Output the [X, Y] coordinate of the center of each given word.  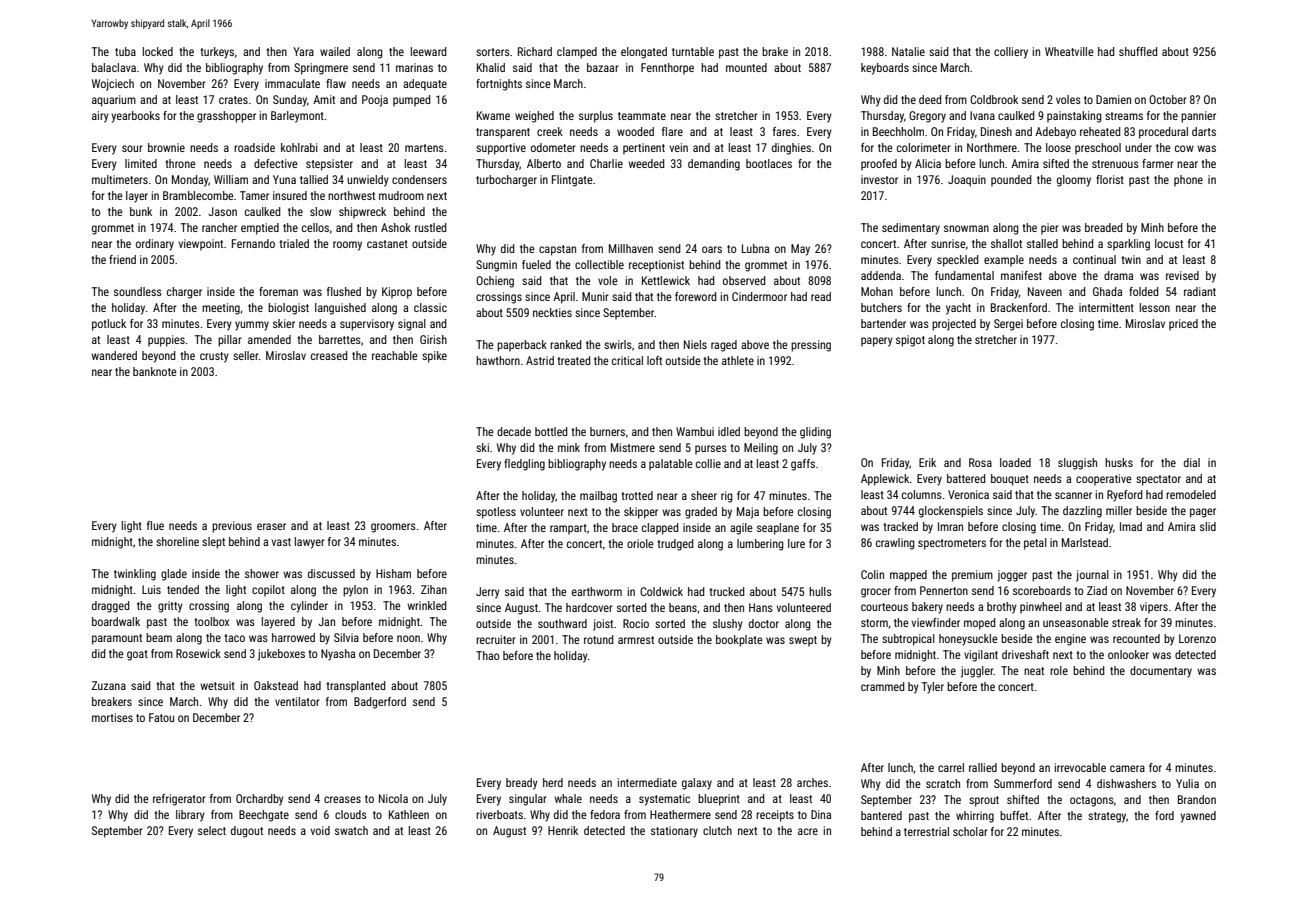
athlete [738, 360]
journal [1092, 576]
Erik [927, 462]
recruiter [496, 639]
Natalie [908, 51]
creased [329, 355]
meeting [221, 309]
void [320, 830]
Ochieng [495, 282]
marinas [414, 67]
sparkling [1128, 245]
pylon [355, 591]
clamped [577, 53]
